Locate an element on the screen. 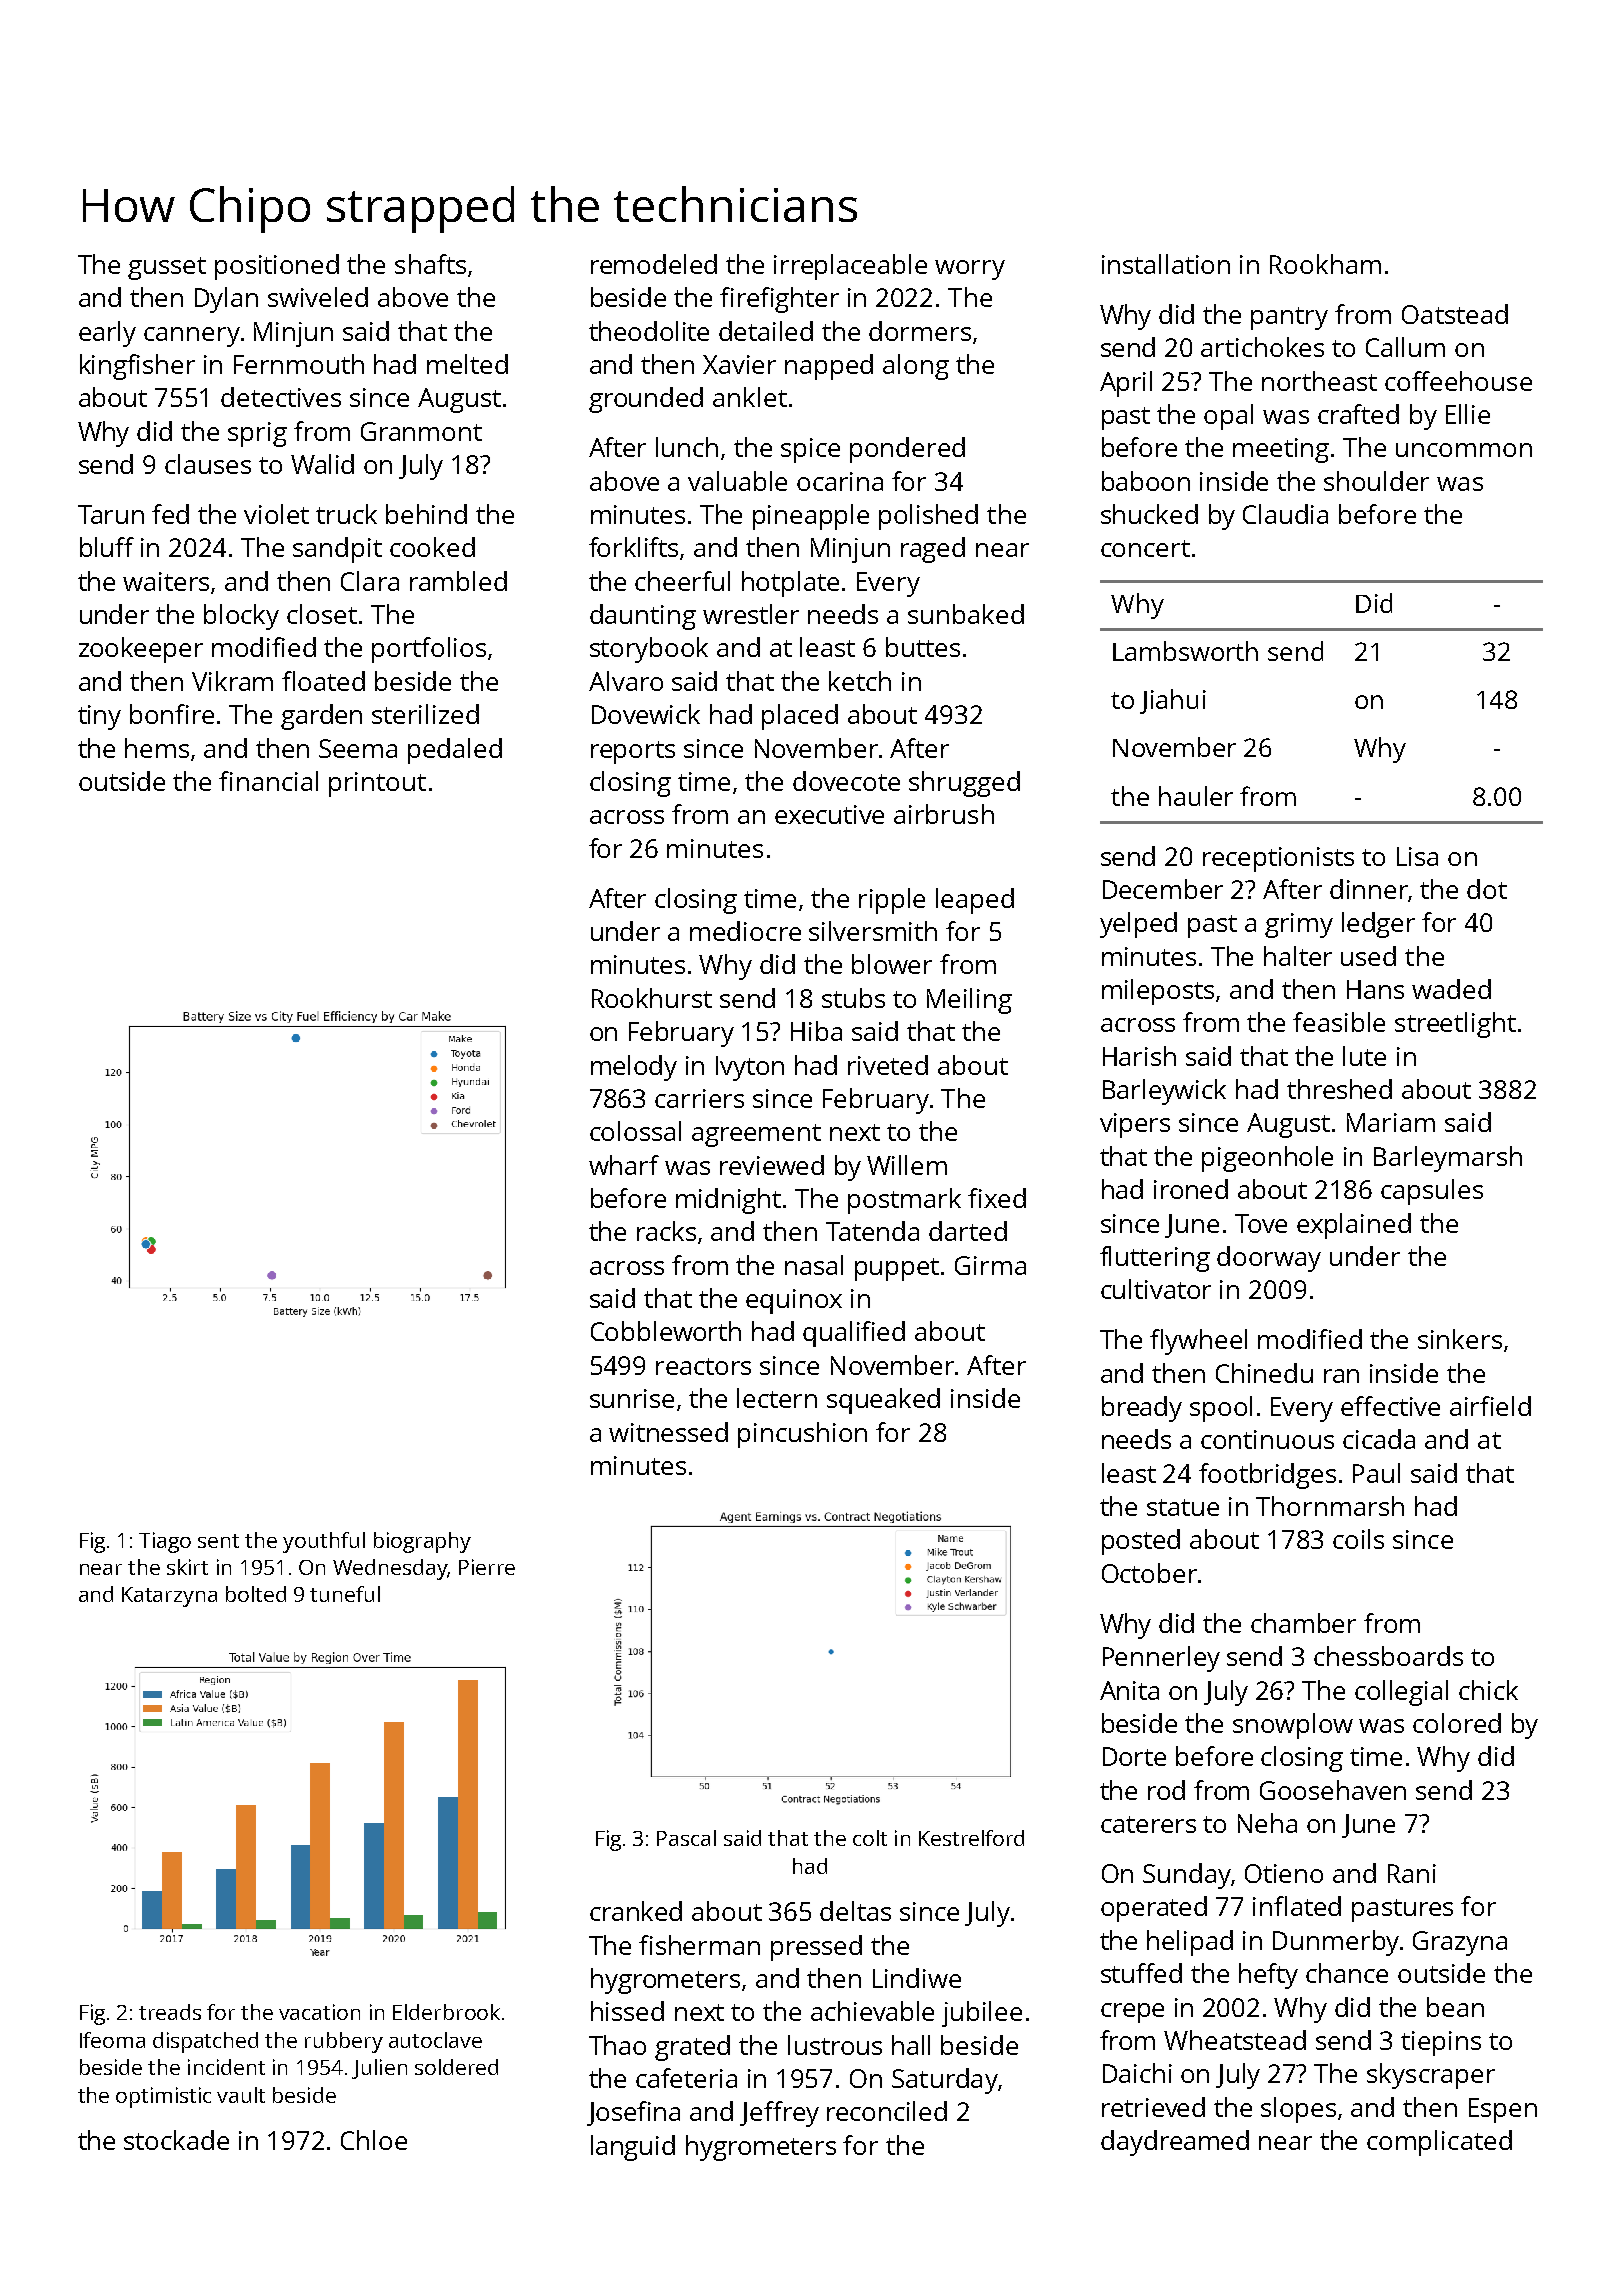 Image resolution: width=1620 pixels, height=2292 pixels. installation is located at coordinates (1166, 264).
